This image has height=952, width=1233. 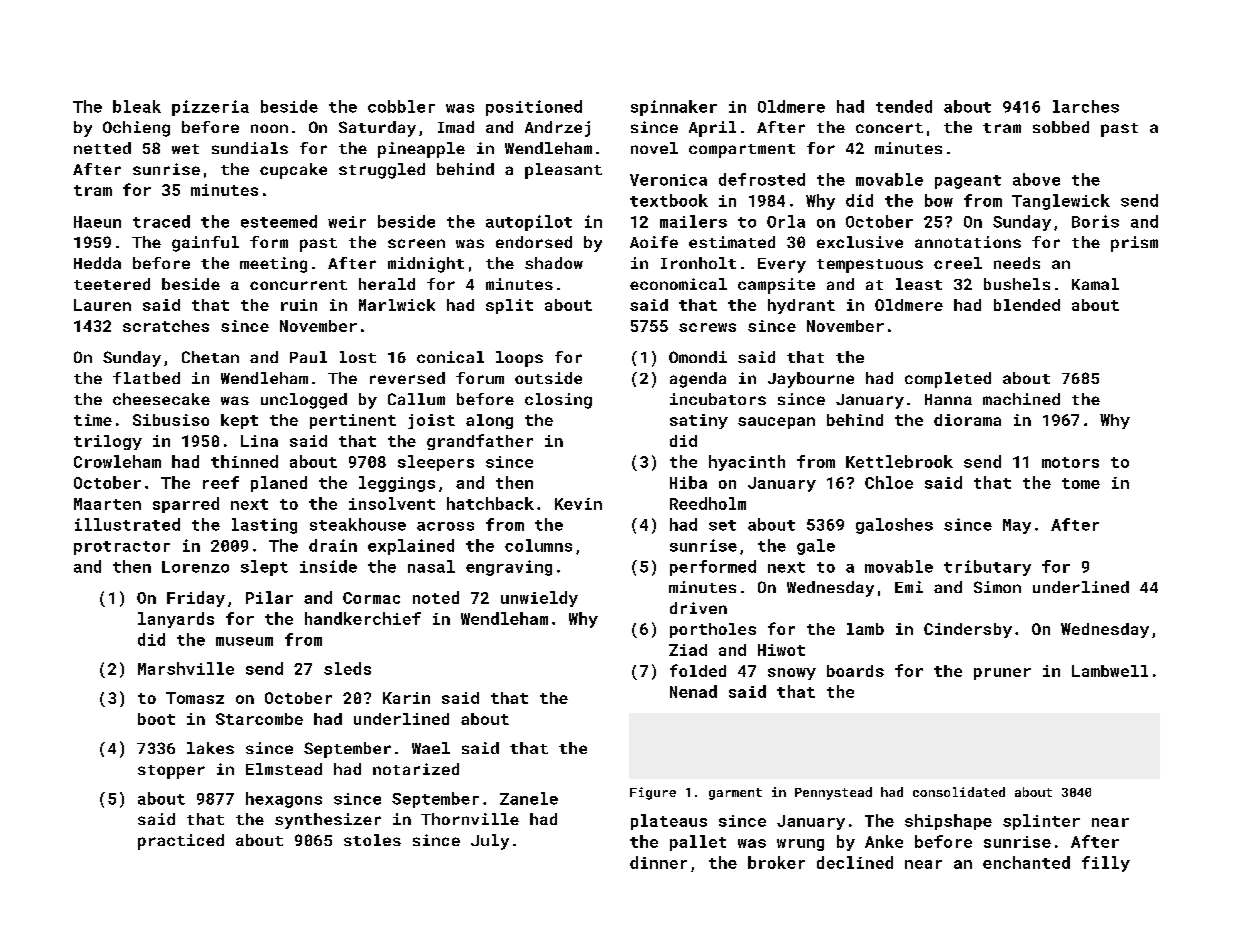 I want to click on bleak, so click(x=137, y=106).
